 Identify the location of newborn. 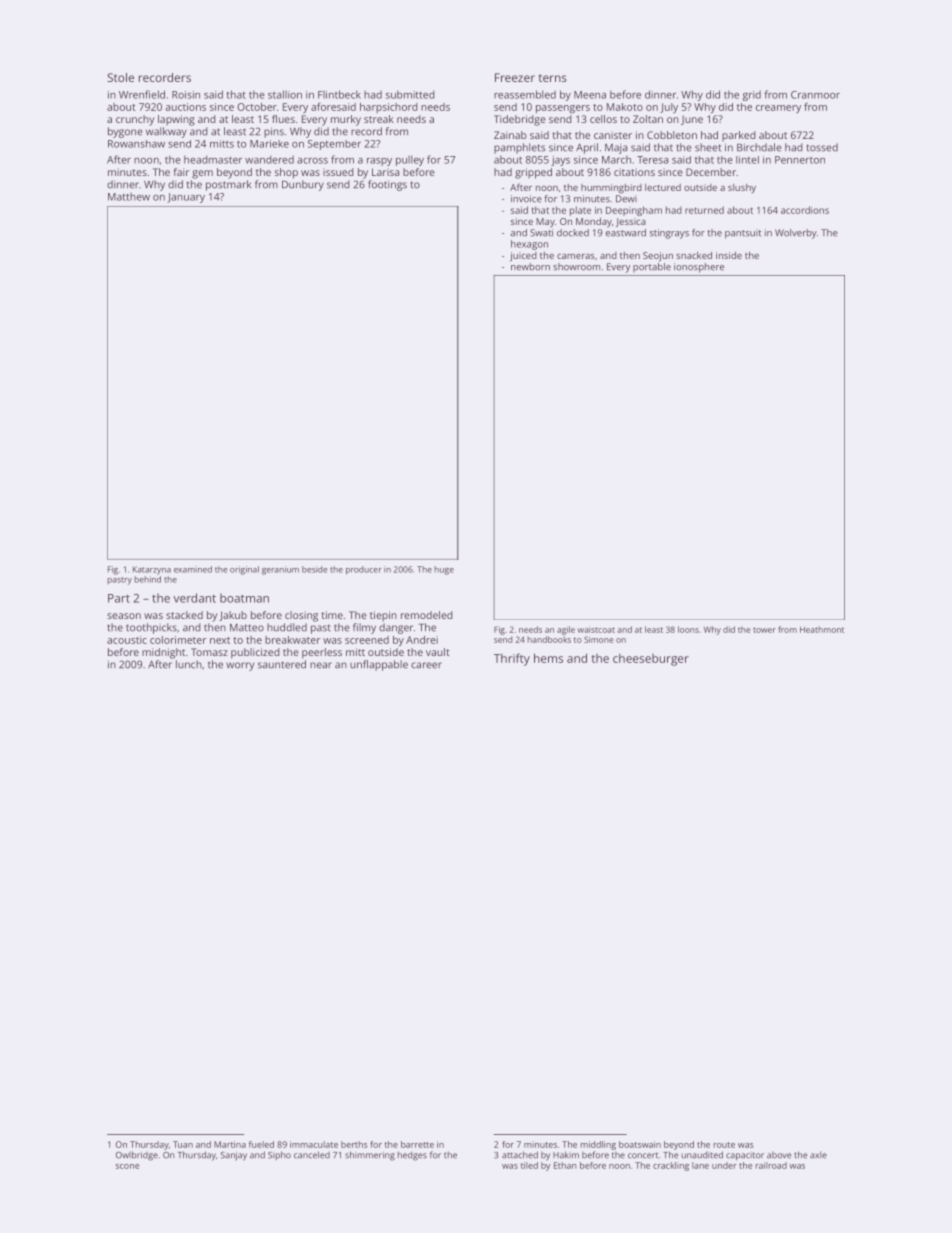
(530, 267).
